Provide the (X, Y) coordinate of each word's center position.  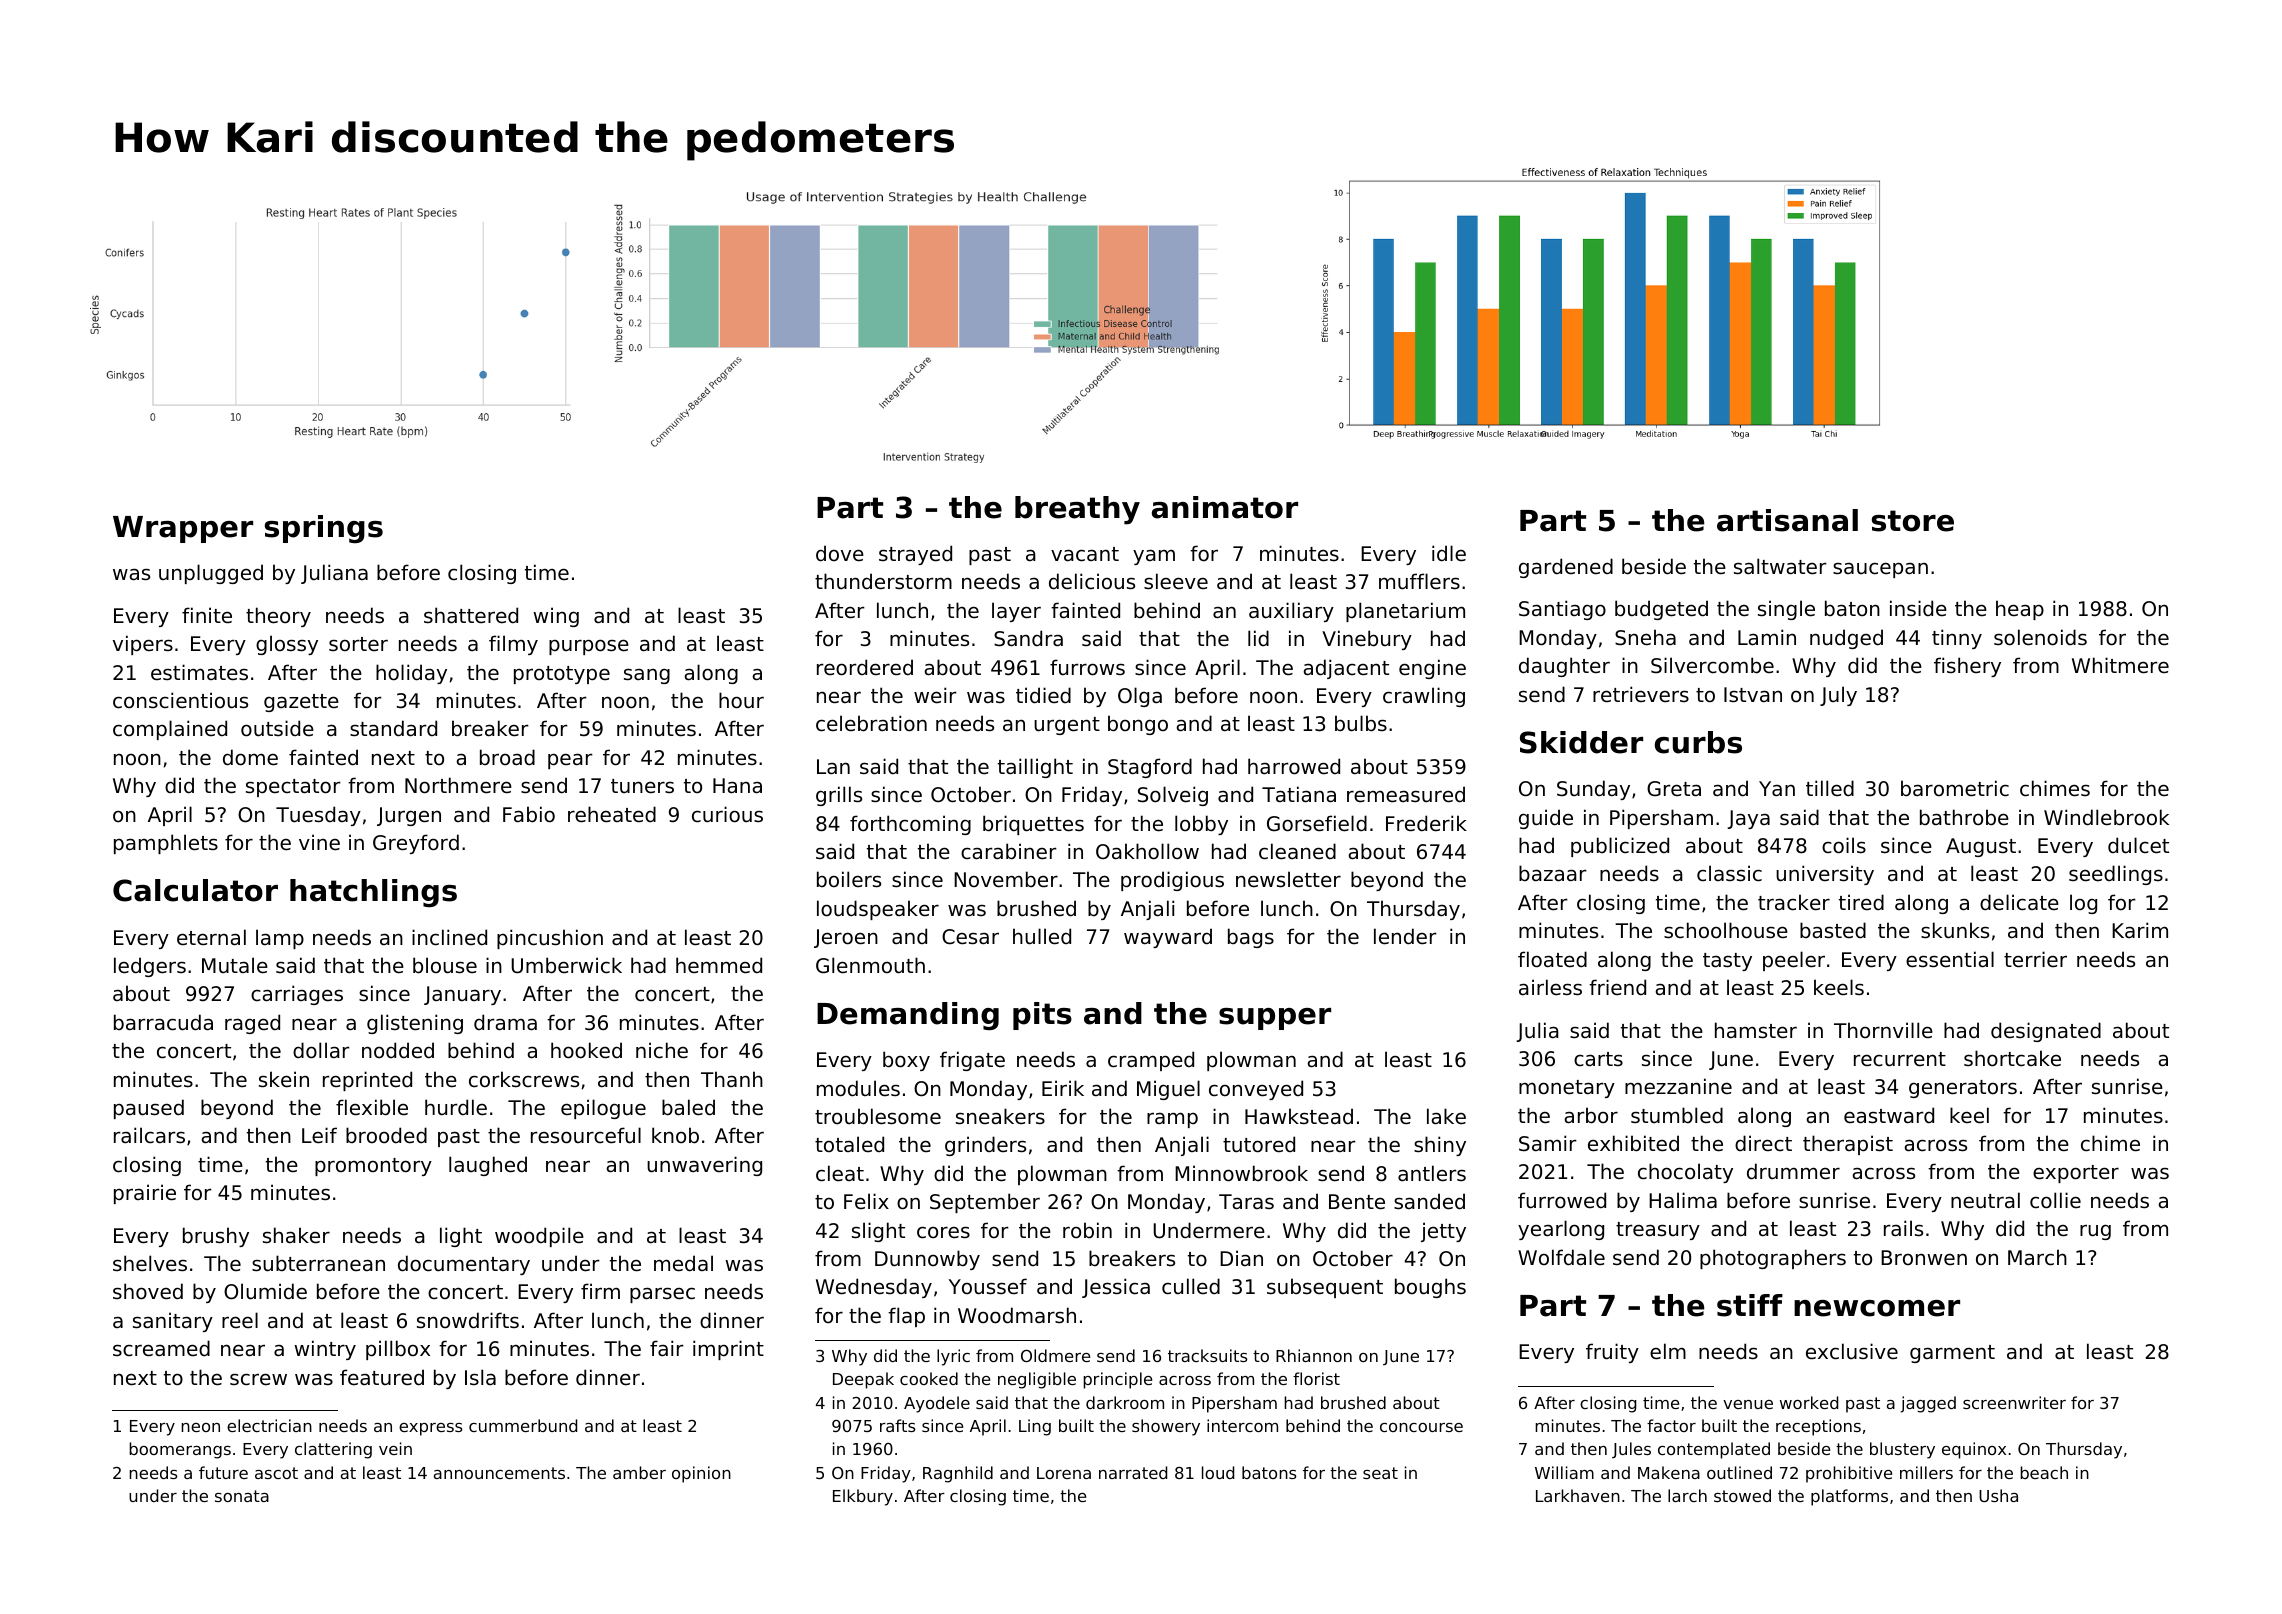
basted (1833, 930)
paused (149, 1109)
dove (840, 553)
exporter (2076, 1174)
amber (639, 1472)
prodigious (1172, 881)
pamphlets (166, 844)
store (1913, 521)
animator (1225, 507)
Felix (866, 1201)
